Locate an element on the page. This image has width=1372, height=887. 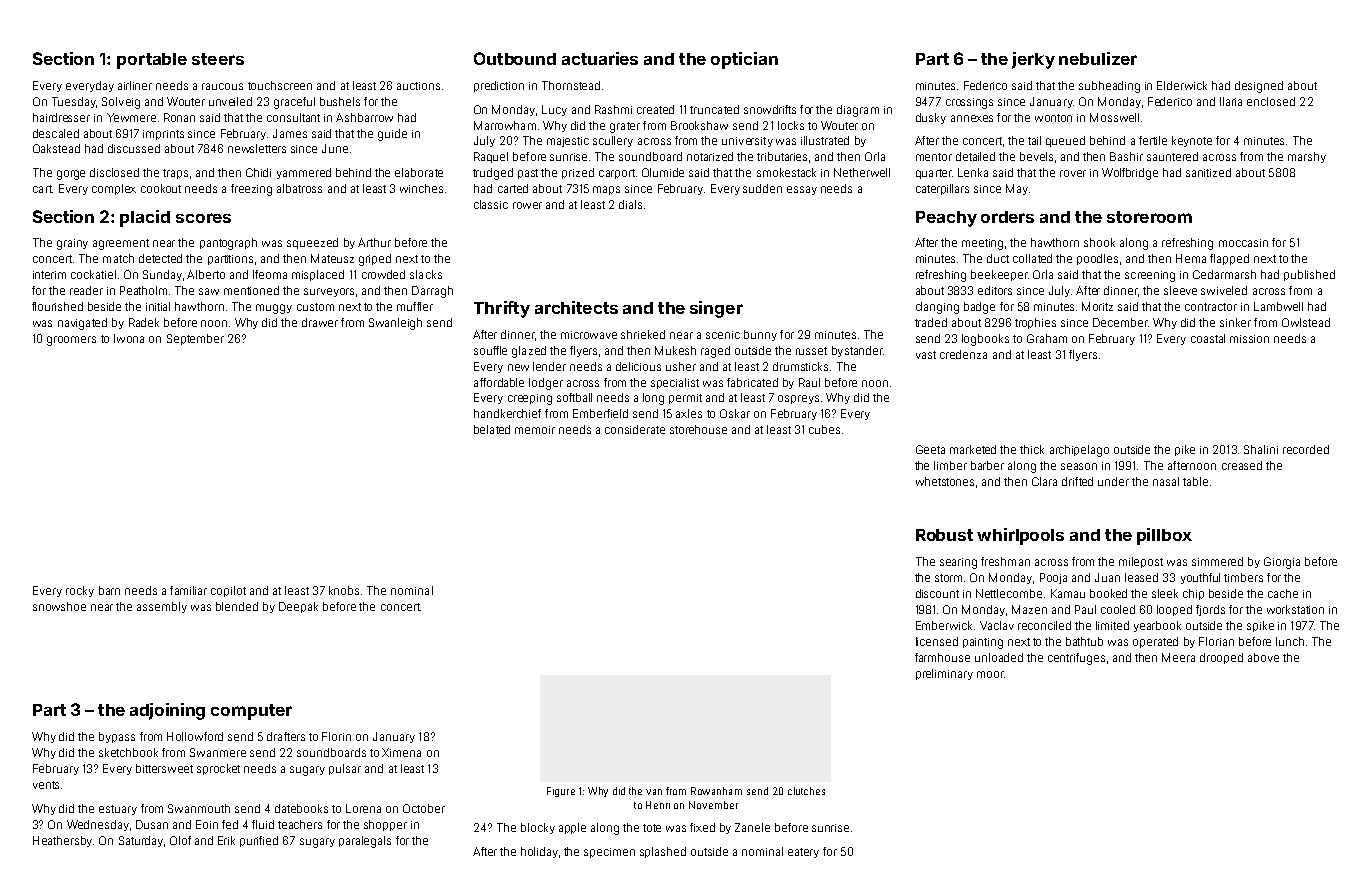
cubes is located at coordinates (824, 429).
